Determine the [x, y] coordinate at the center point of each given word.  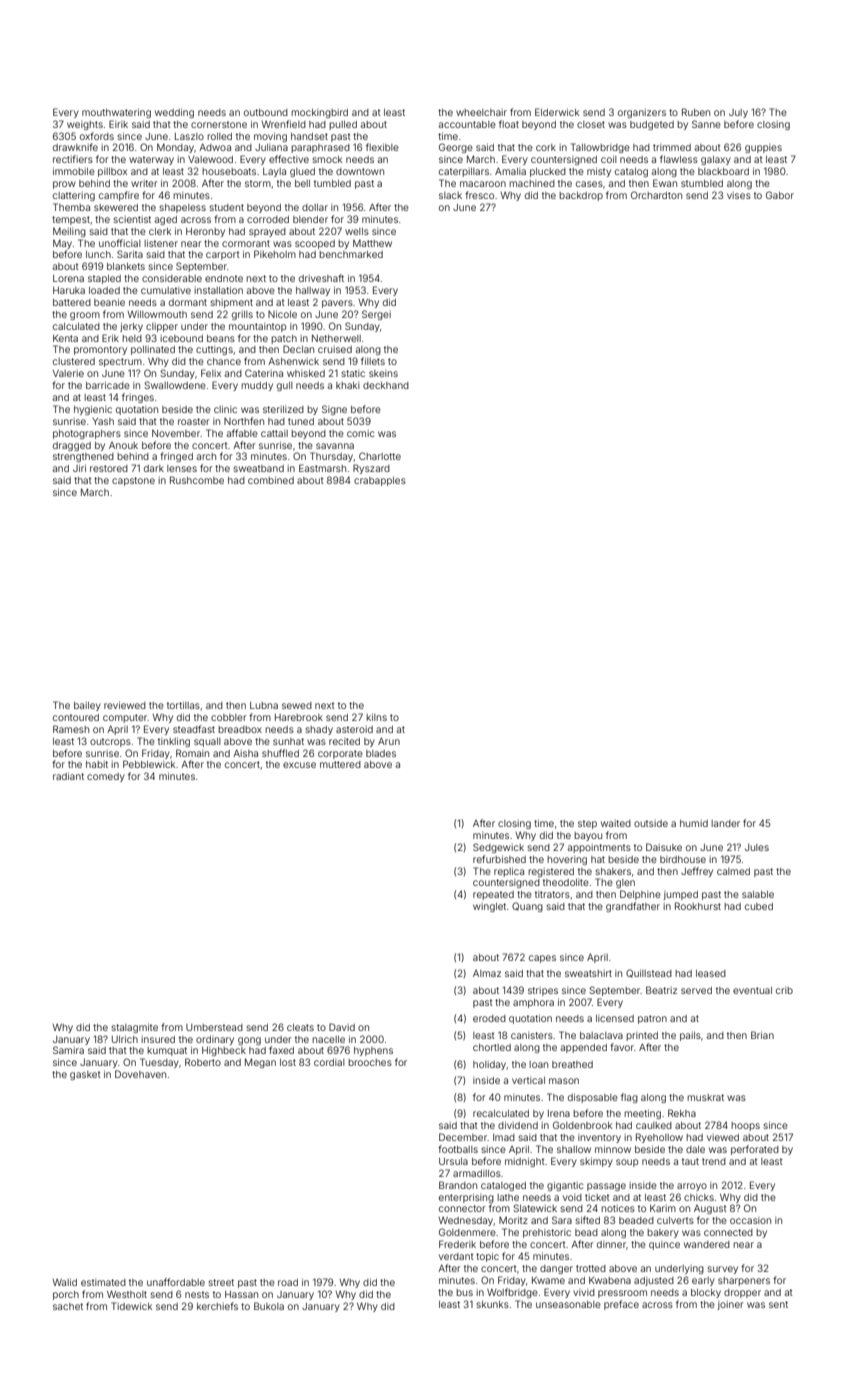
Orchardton [656, 195]
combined [271, 480]
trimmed [672, 147]
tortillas [183, 705]
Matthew [372, 243]
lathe [508, 1197]
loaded [104, 290]
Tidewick [131, 1306]
